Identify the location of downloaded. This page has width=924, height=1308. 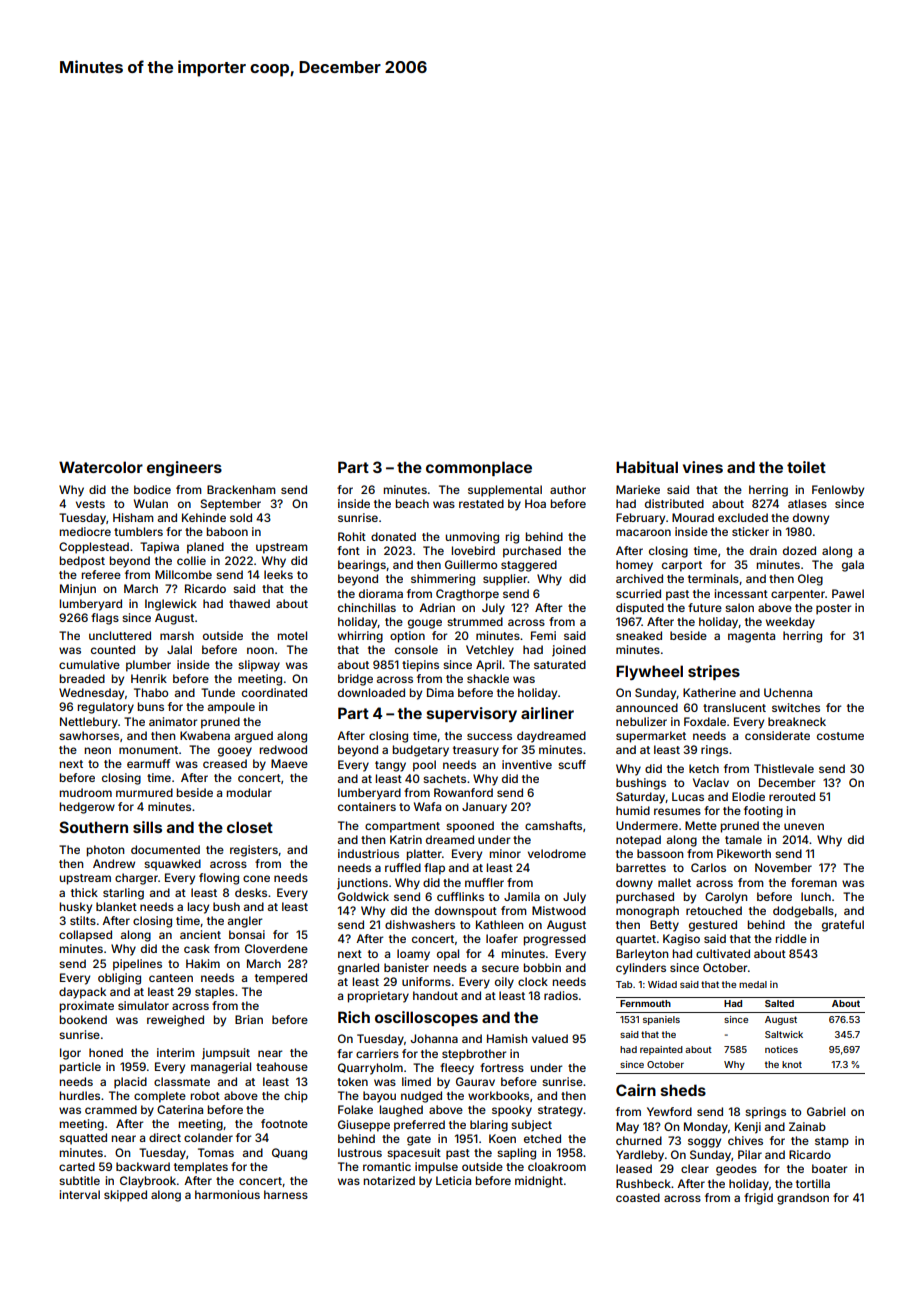
(371, 692).
